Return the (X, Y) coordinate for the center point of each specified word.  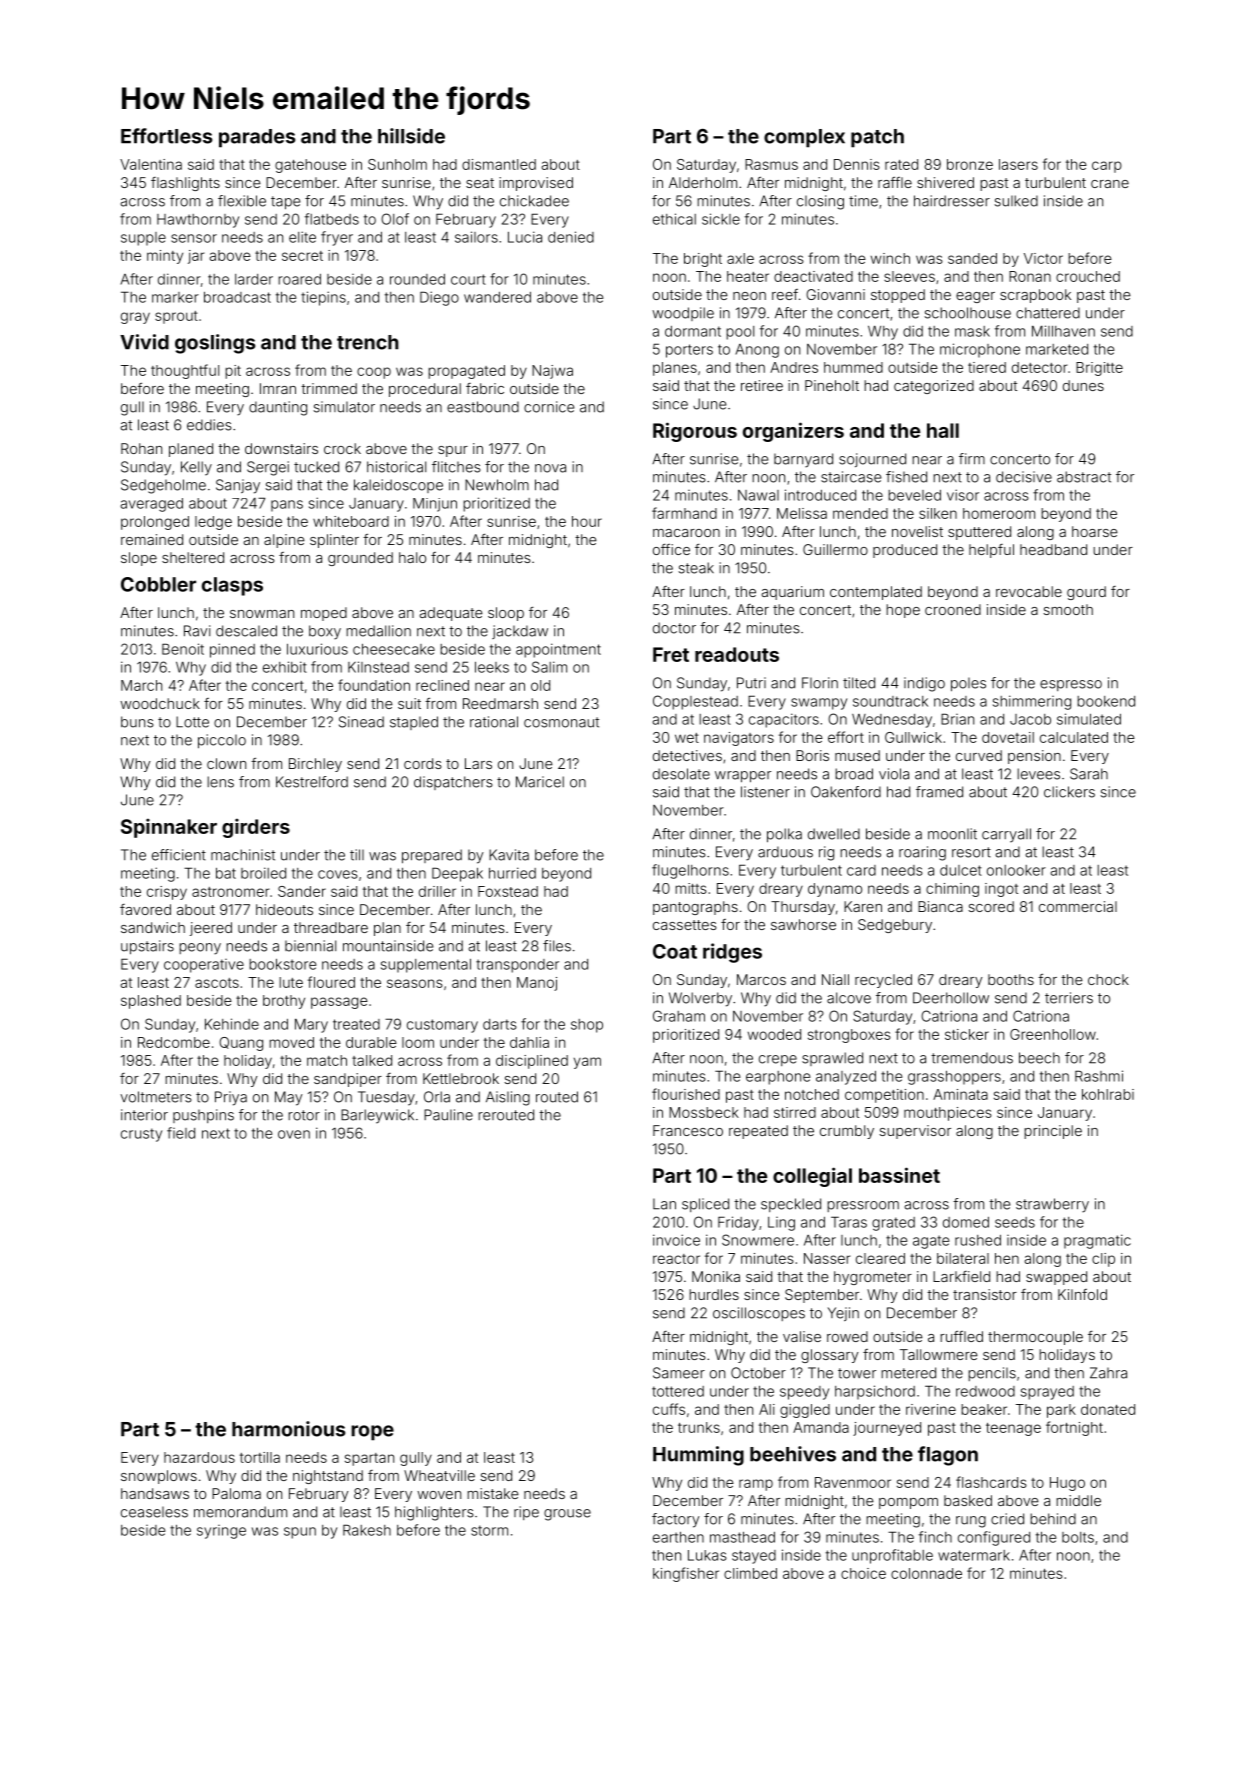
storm (489, 1530)
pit (233, 372)
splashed (151, 1002)
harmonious (288, 1429)
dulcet (961, 870)
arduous (785, 852)
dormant (693, 331)
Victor (1043, 258)
